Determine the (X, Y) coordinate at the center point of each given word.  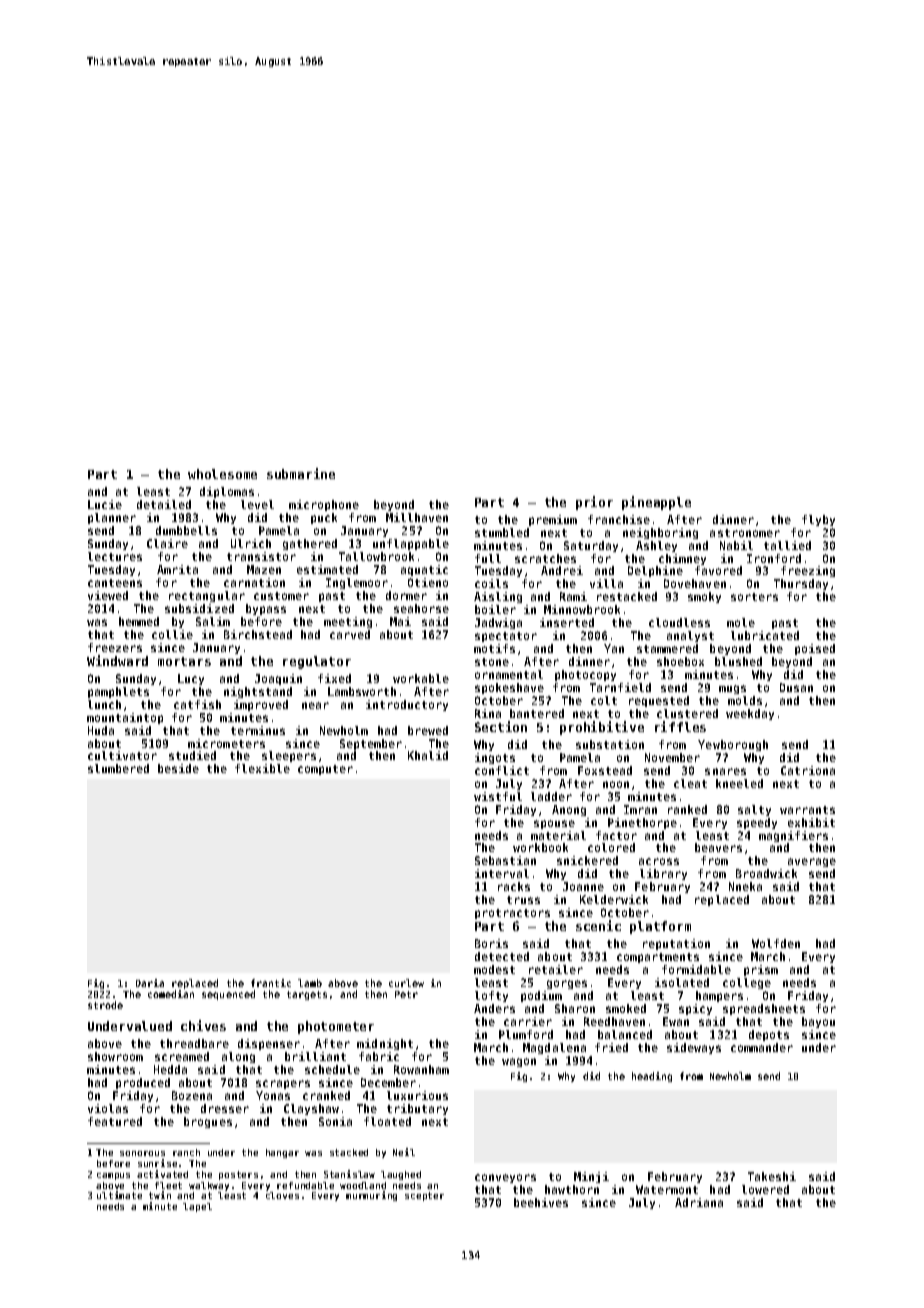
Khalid (428, 755)
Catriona (808, 770)
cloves (282, 1195)
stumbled (502, 532)
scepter (424, 1196)
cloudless (679, 622)
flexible (262, 768)
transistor (261, 556)
